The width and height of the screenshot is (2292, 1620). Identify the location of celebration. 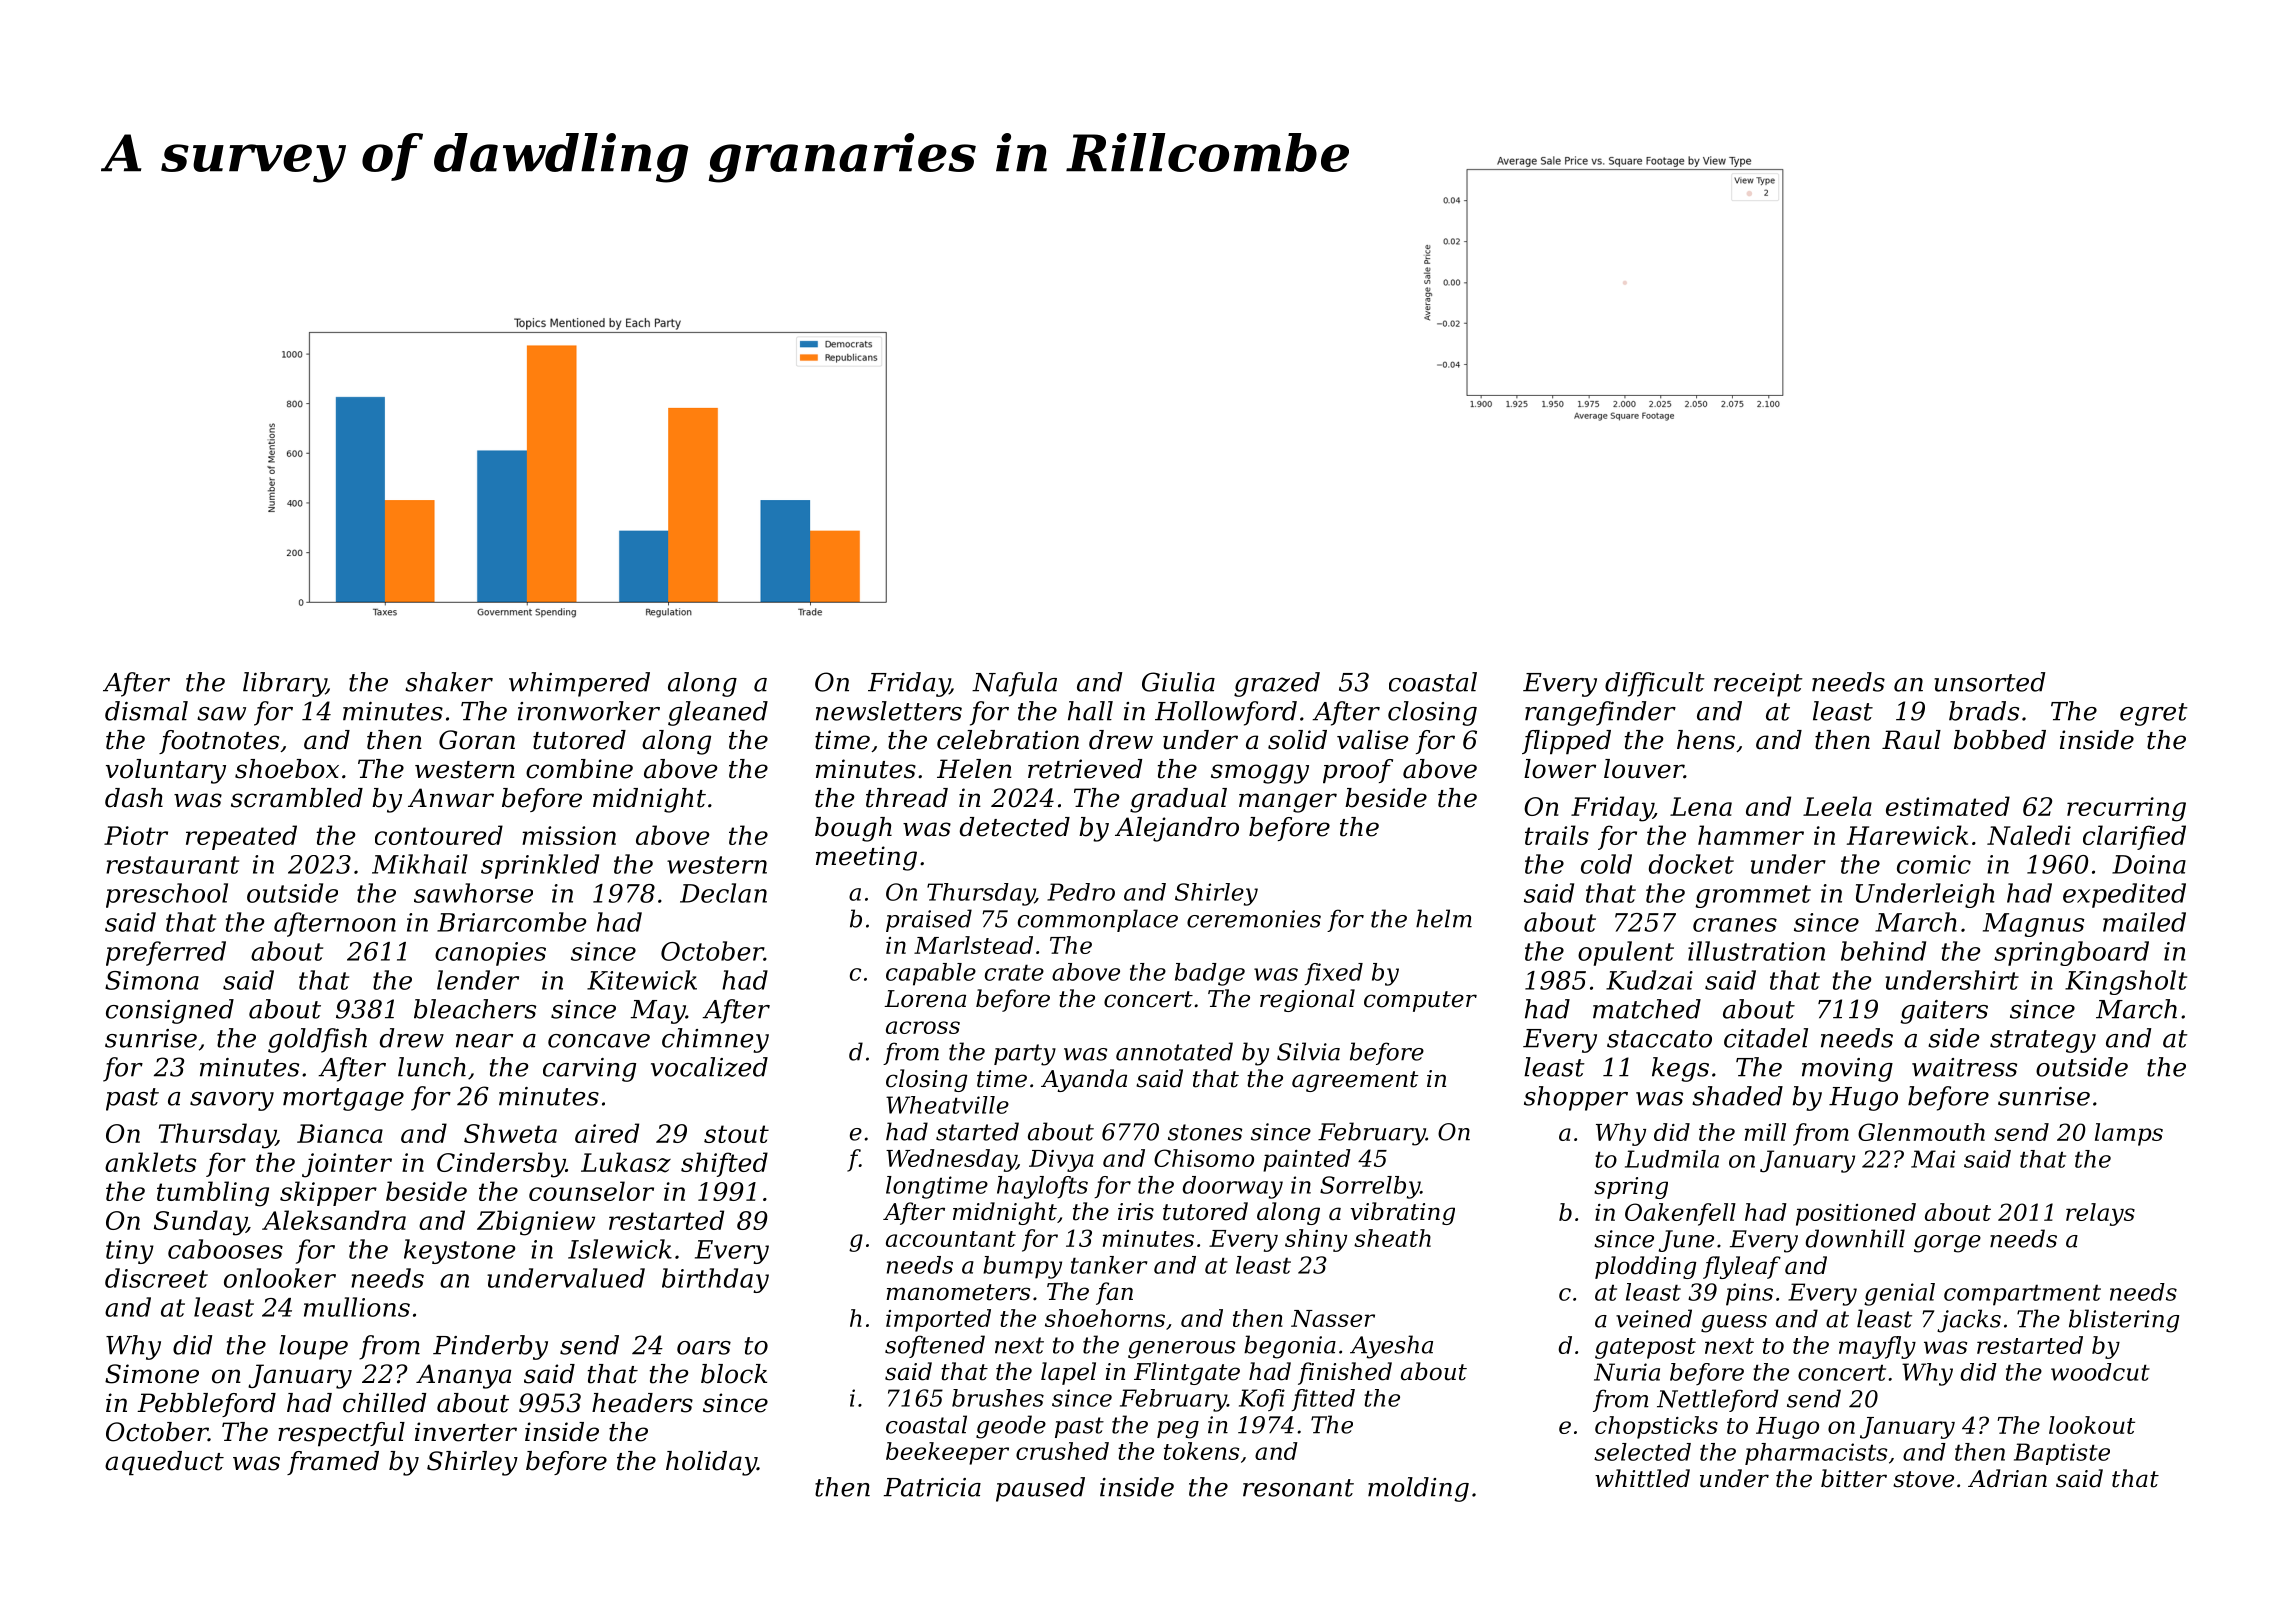
(1008, 740).
